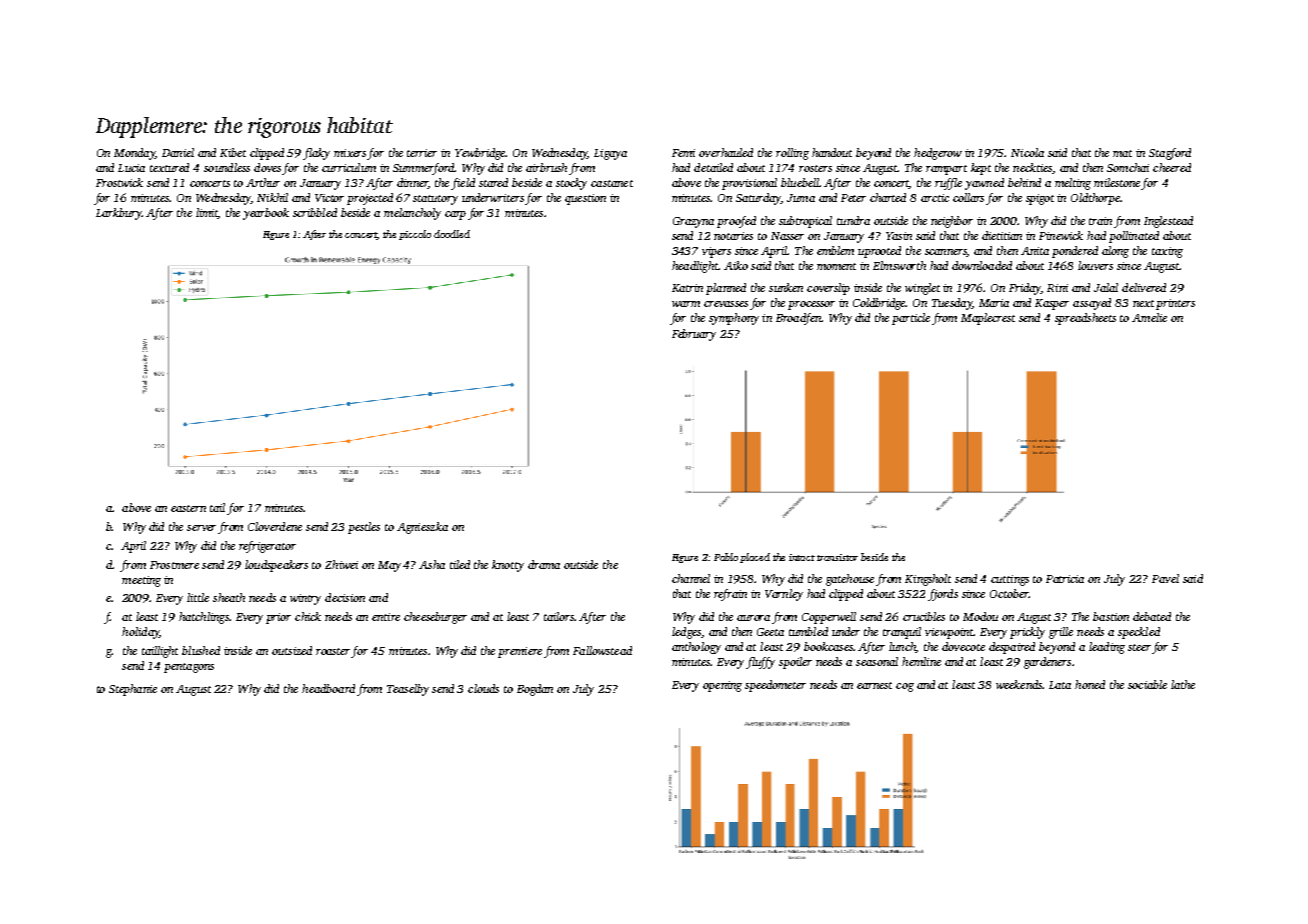 This screenshot has height=924, width=1308. What do you see at coordinates (792, 154) in the screenshot?
I see `rolling` at bounding box center [792, 154].
